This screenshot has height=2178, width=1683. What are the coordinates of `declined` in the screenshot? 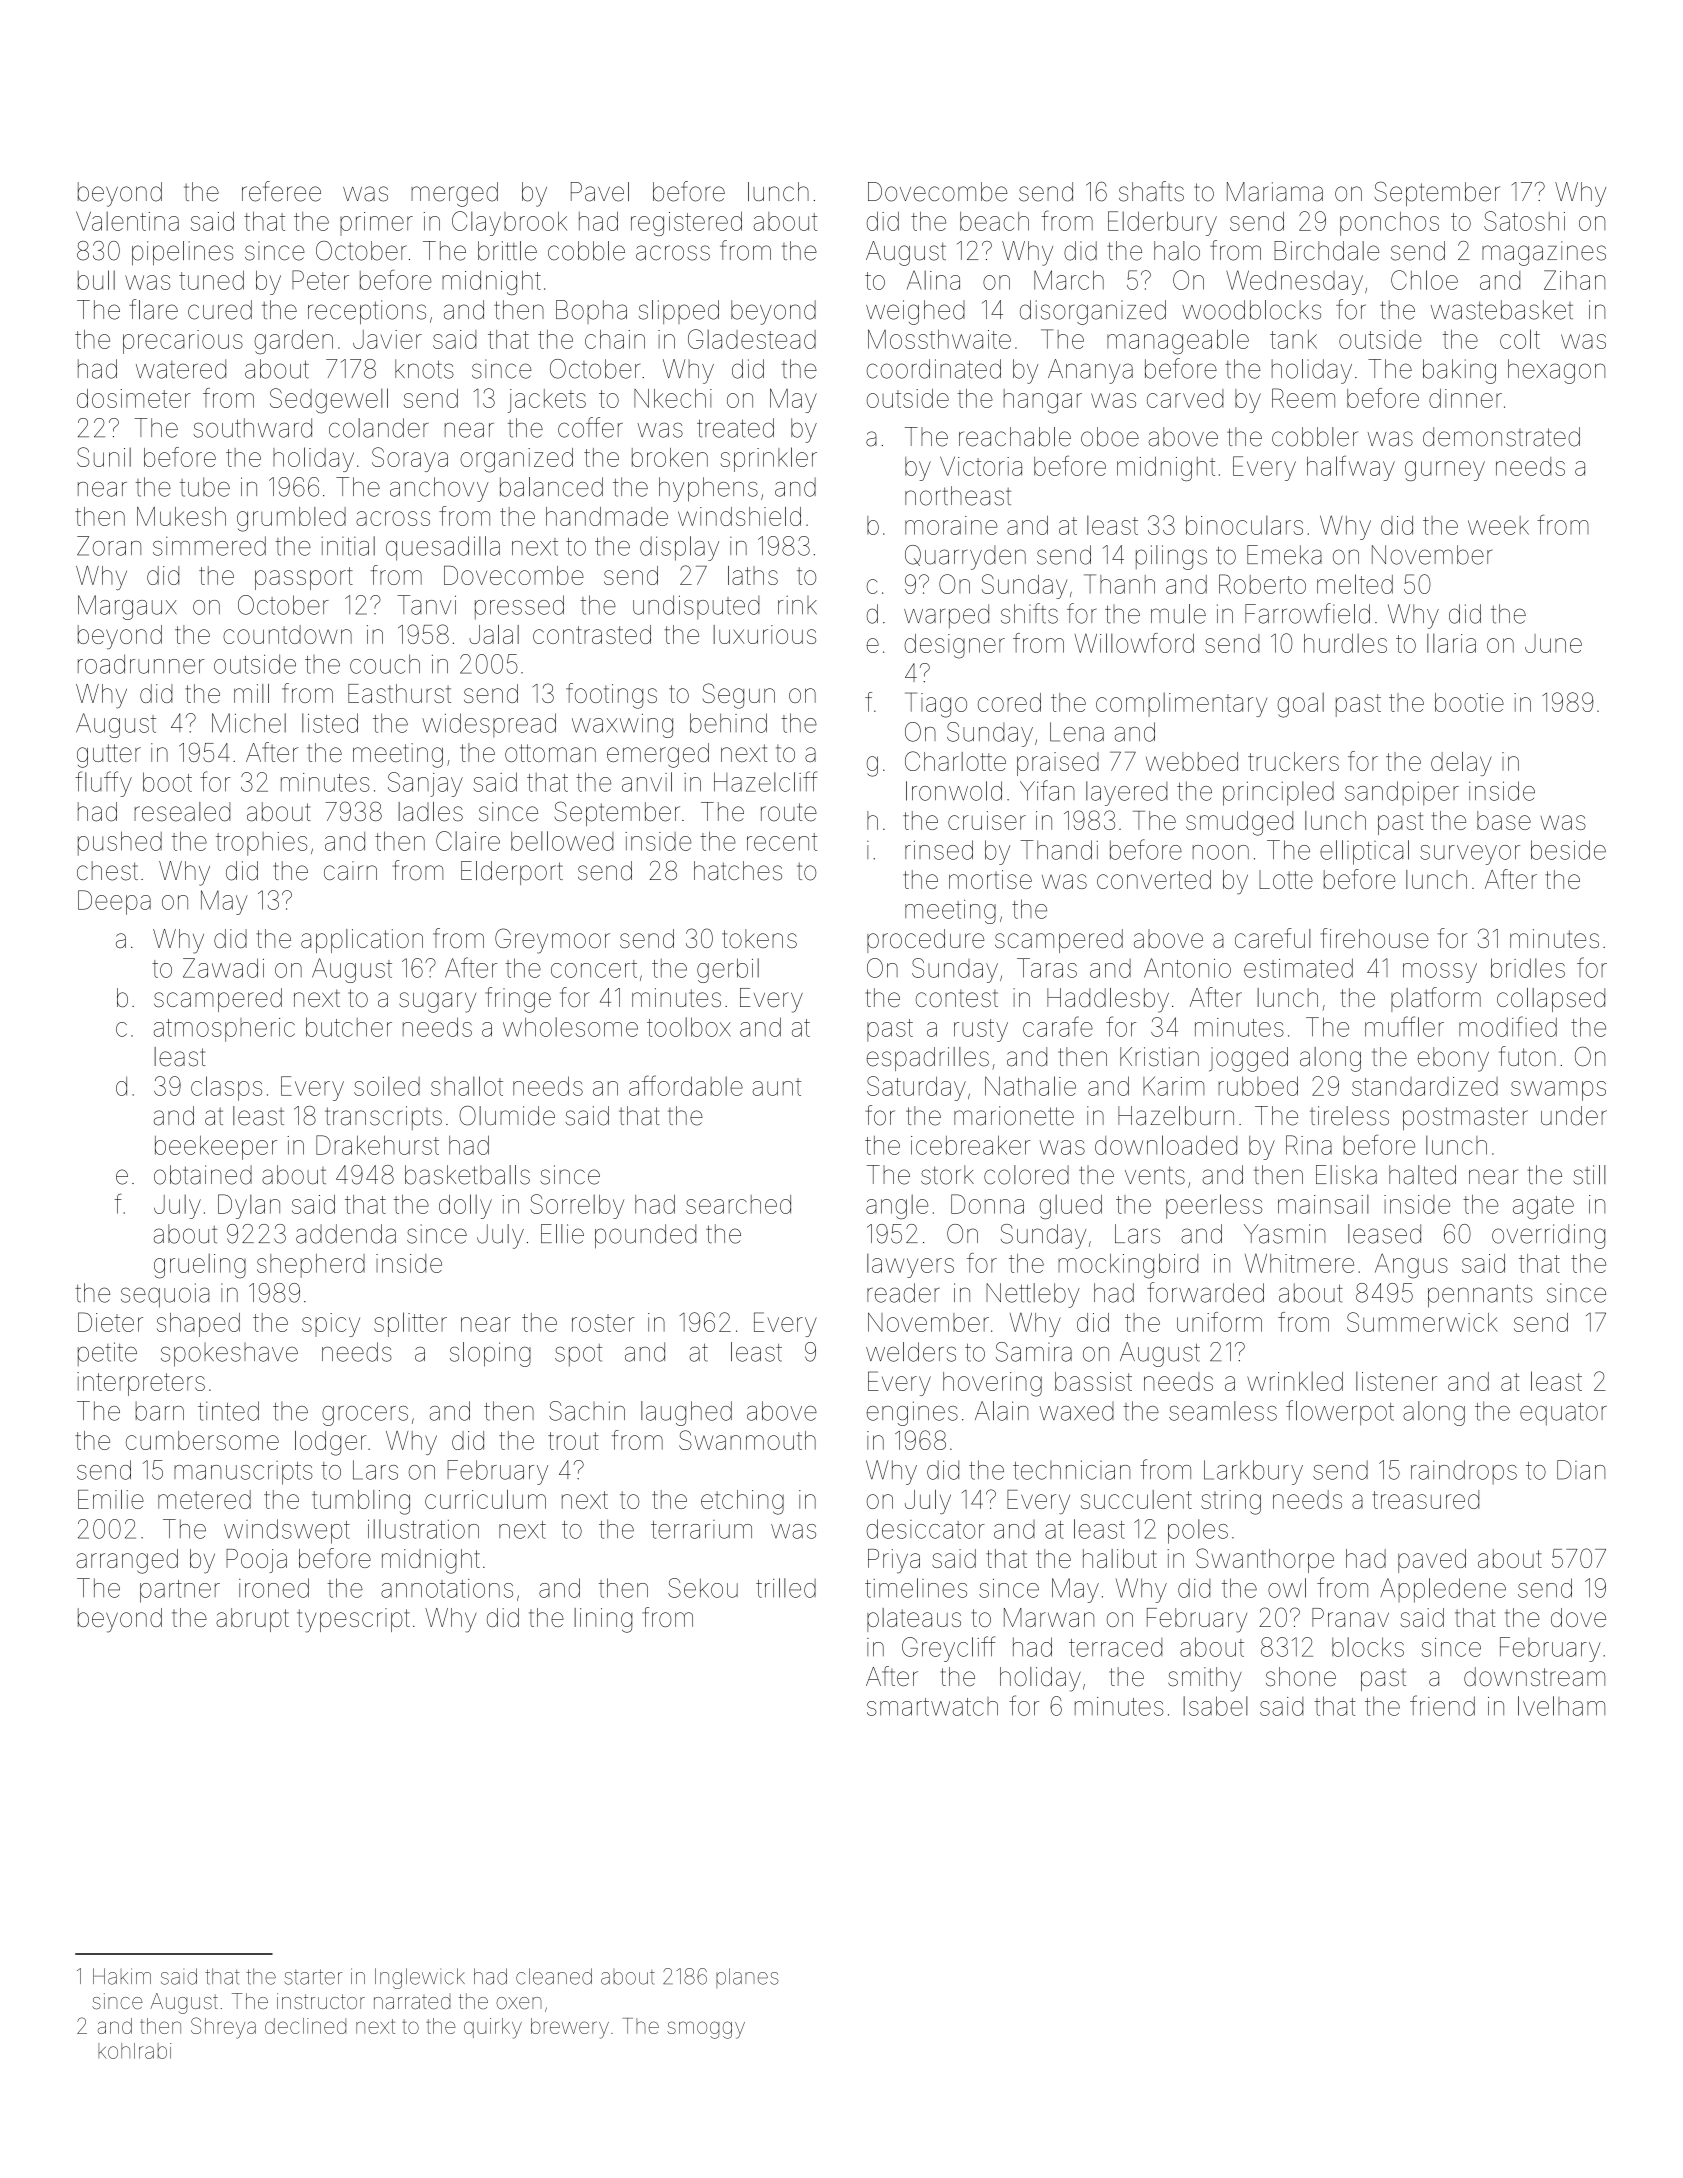 It's located at (305, 2026).
